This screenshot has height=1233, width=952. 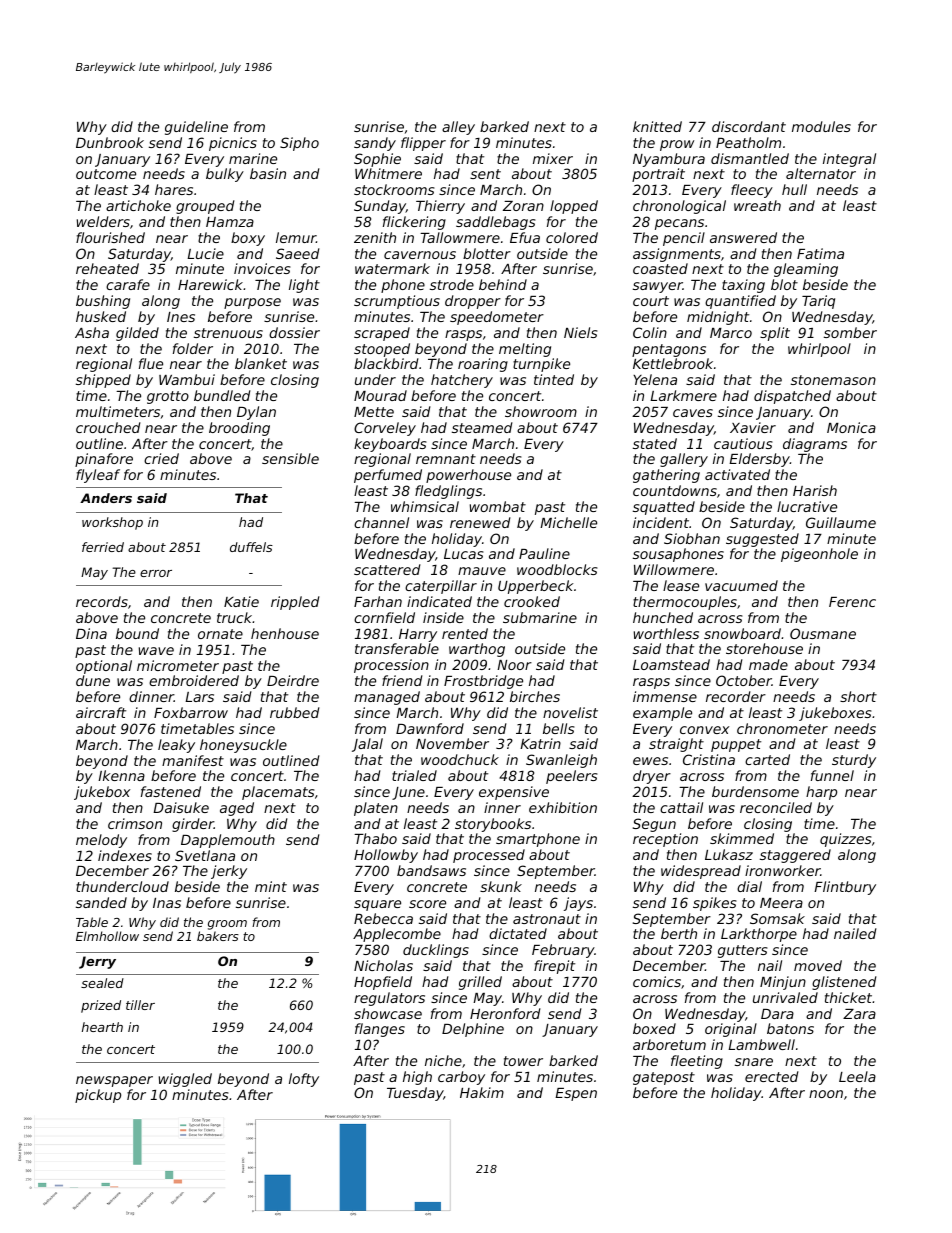 What do you see at coordinates (375, 144) in the screenshot?
I see `sandy` at bounding box center [375, 144].
